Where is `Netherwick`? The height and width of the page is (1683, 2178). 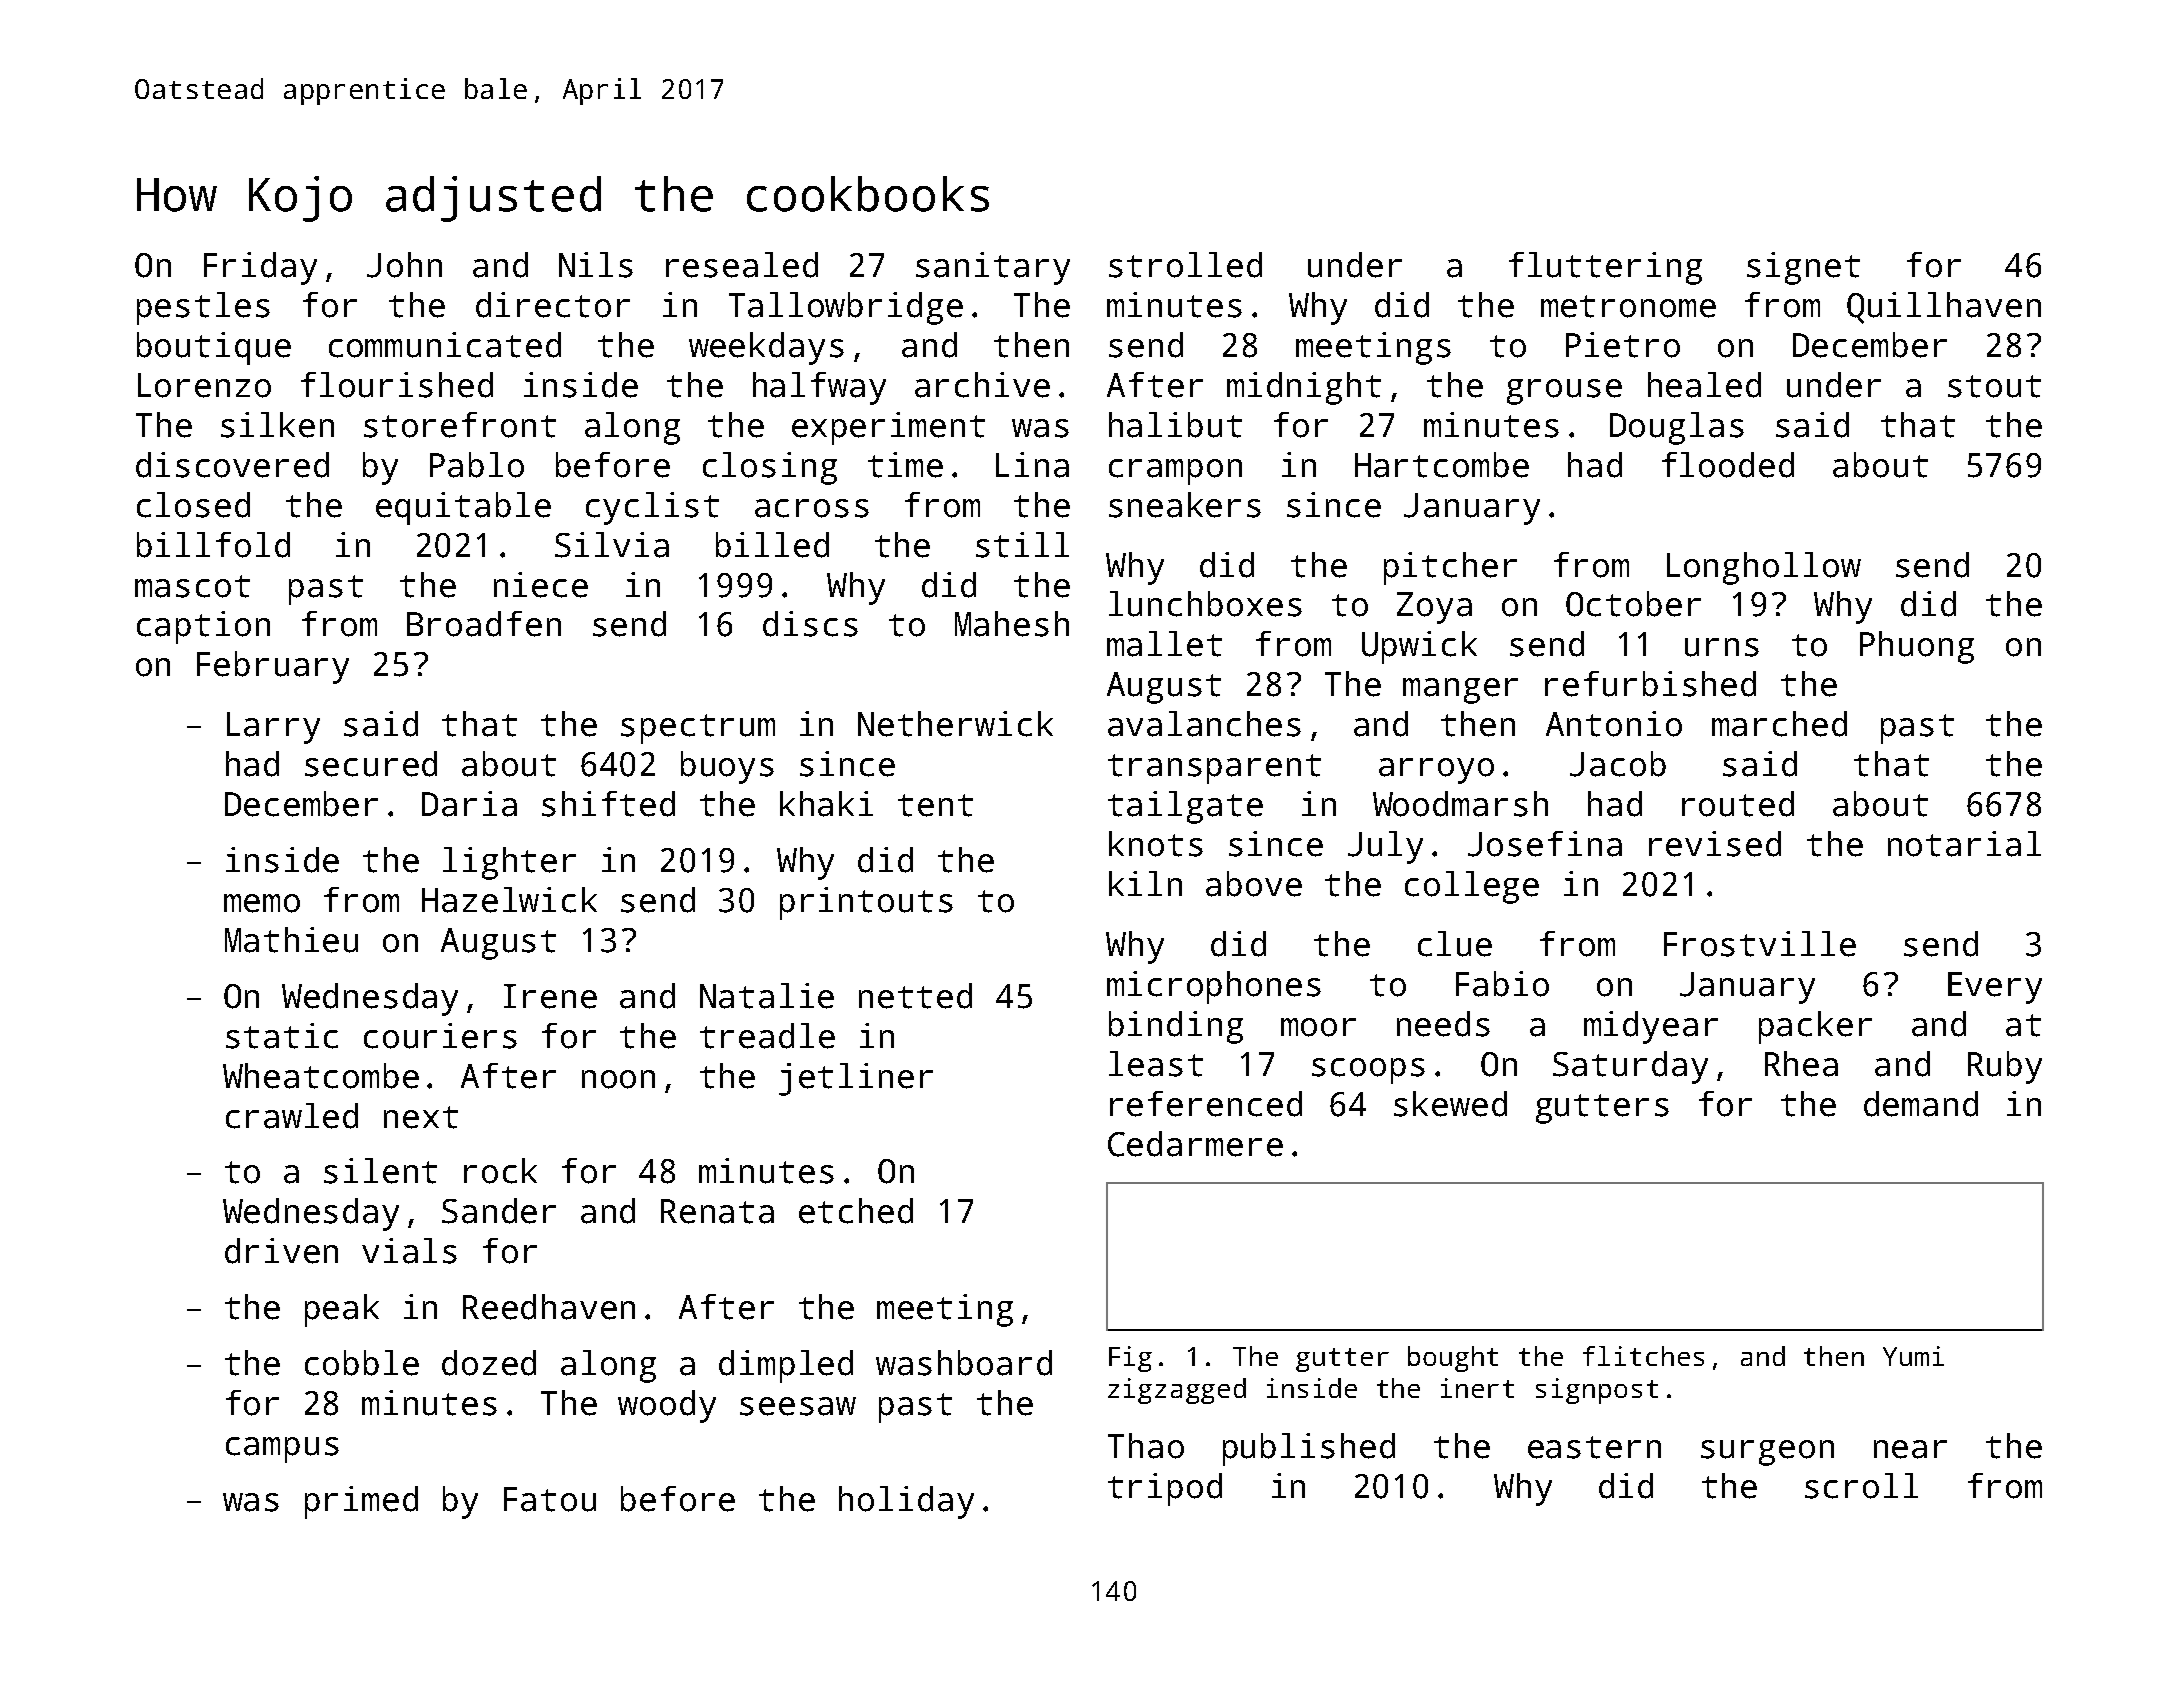
Netherwick is located at coordinates (955, 724).
